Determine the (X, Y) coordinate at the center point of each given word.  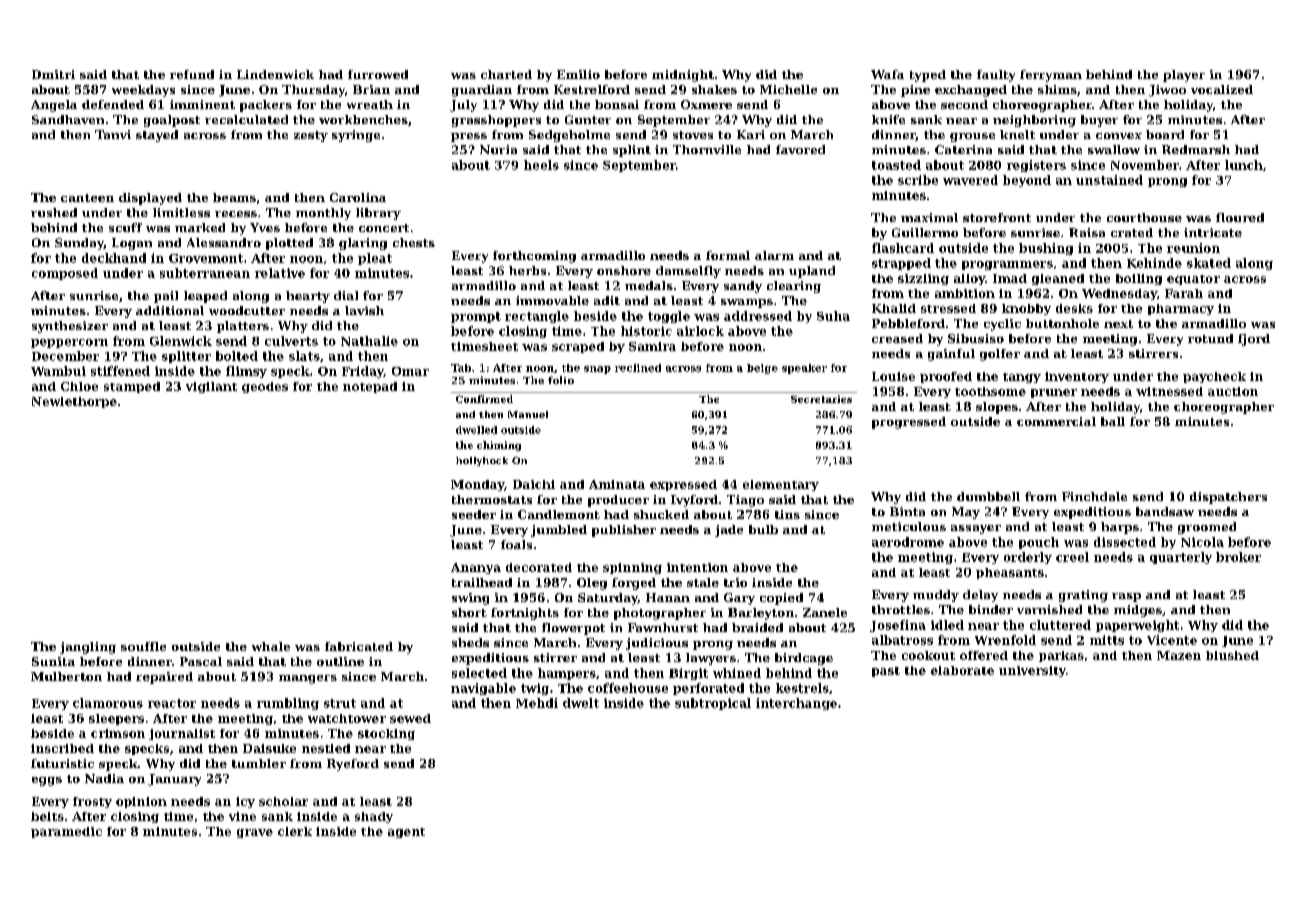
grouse (972, 137)
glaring (363, 244)
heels (541, 165)
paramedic (66, 832)
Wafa (887, 74)
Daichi (534, 484)
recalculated (246, 119)
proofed (946, 377)
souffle (143, 646)
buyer (1099, 121)
